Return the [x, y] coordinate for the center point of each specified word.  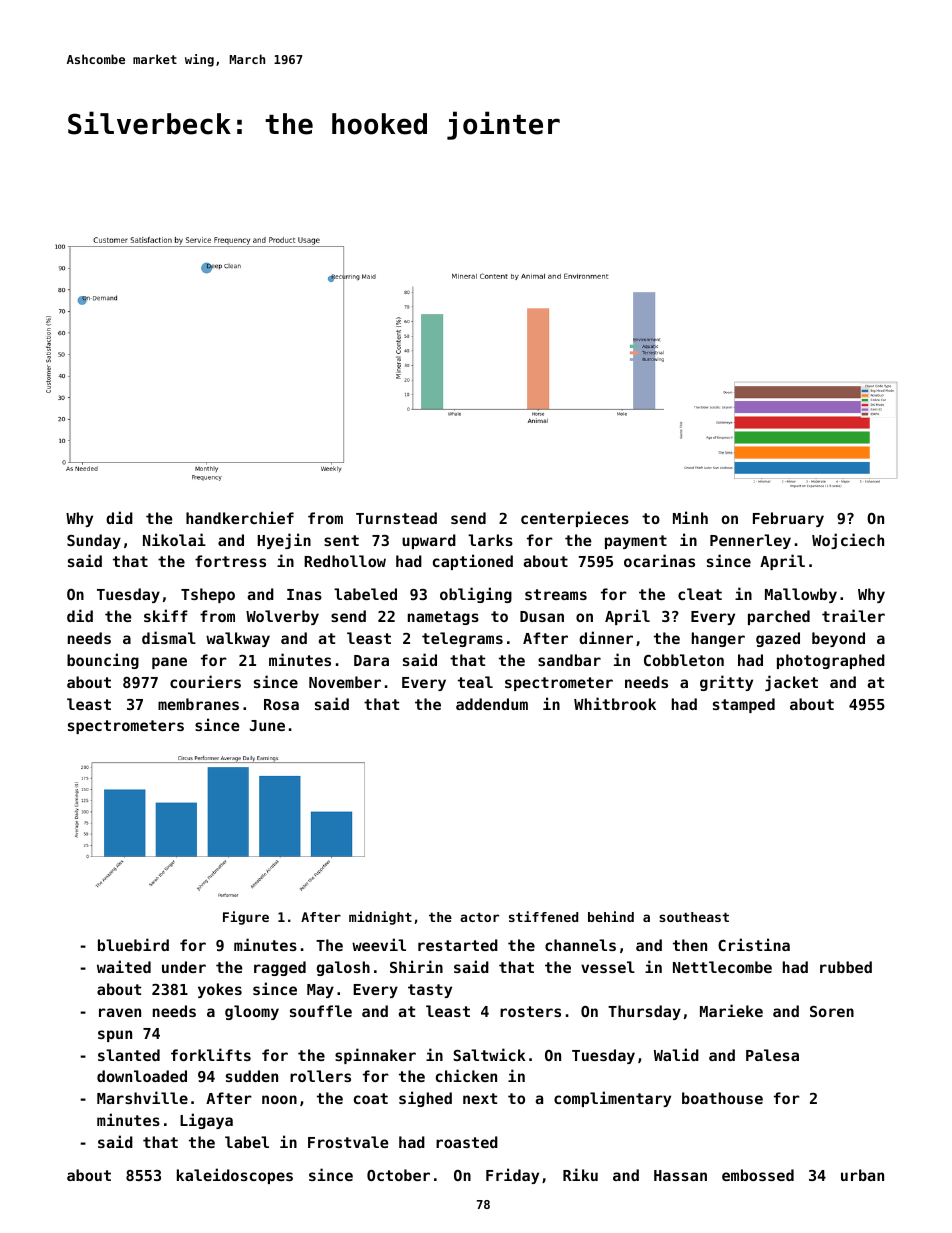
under [184, 967]
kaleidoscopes [235, 1176]
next [480, 1098]
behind [611, 916]
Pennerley [750, 541]
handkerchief [240, 517]
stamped [744, 705]
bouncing [103, 661]
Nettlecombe [722, 967]
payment [636, 542]
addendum [492, 704]
